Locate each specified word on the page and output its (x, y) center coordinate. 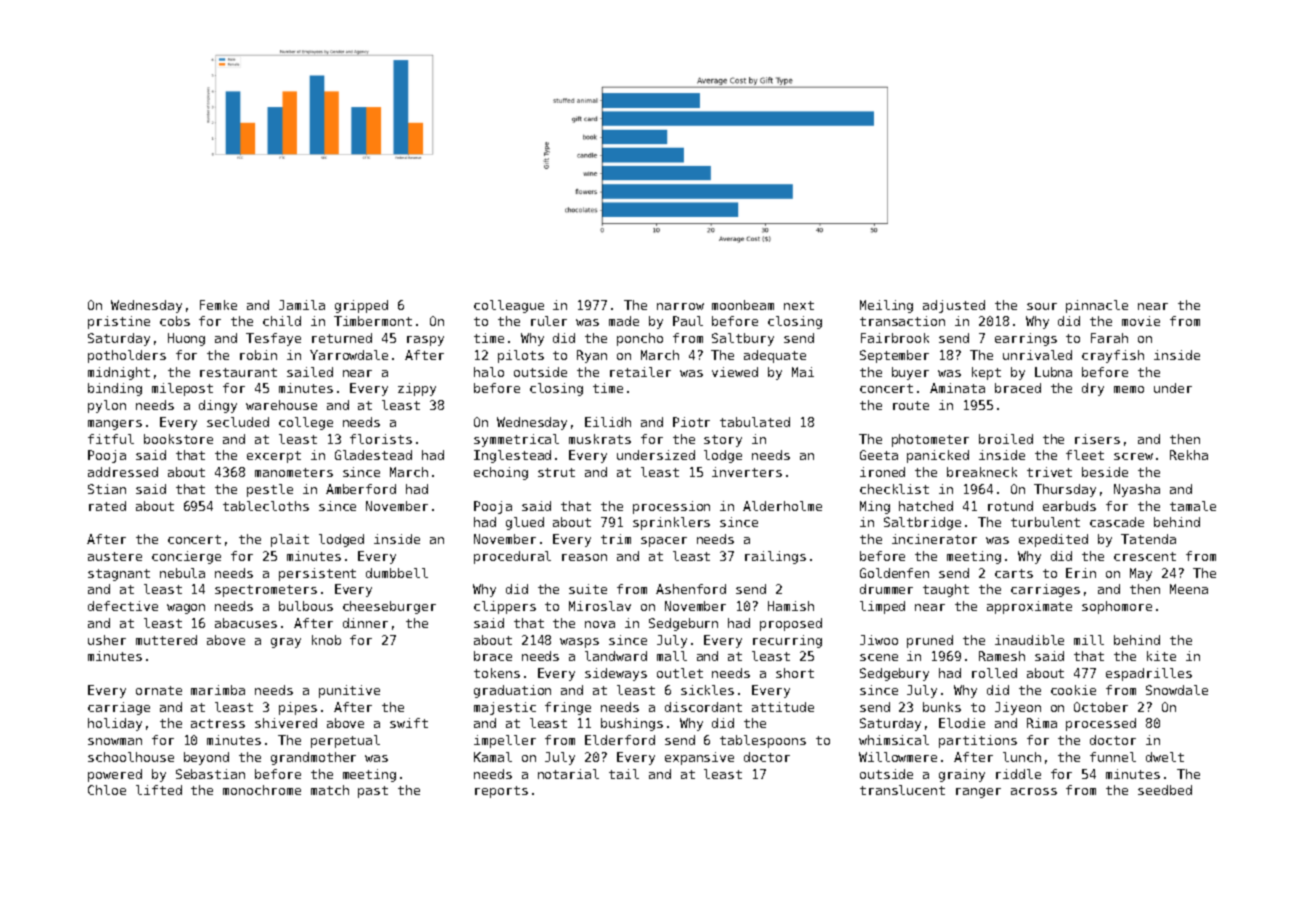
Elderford (620, 740)
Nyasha (1137, 490)
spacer (664, 542)
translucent (902, 790)
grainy (962, 775)
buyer (910, 373)
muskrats (600, 439)
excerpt (274, 457)
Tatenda (1148, 539)
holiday (115, 724)
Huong (186, 339)
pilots (521, 356)
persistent (317, 574)
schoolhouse (131, 757)
